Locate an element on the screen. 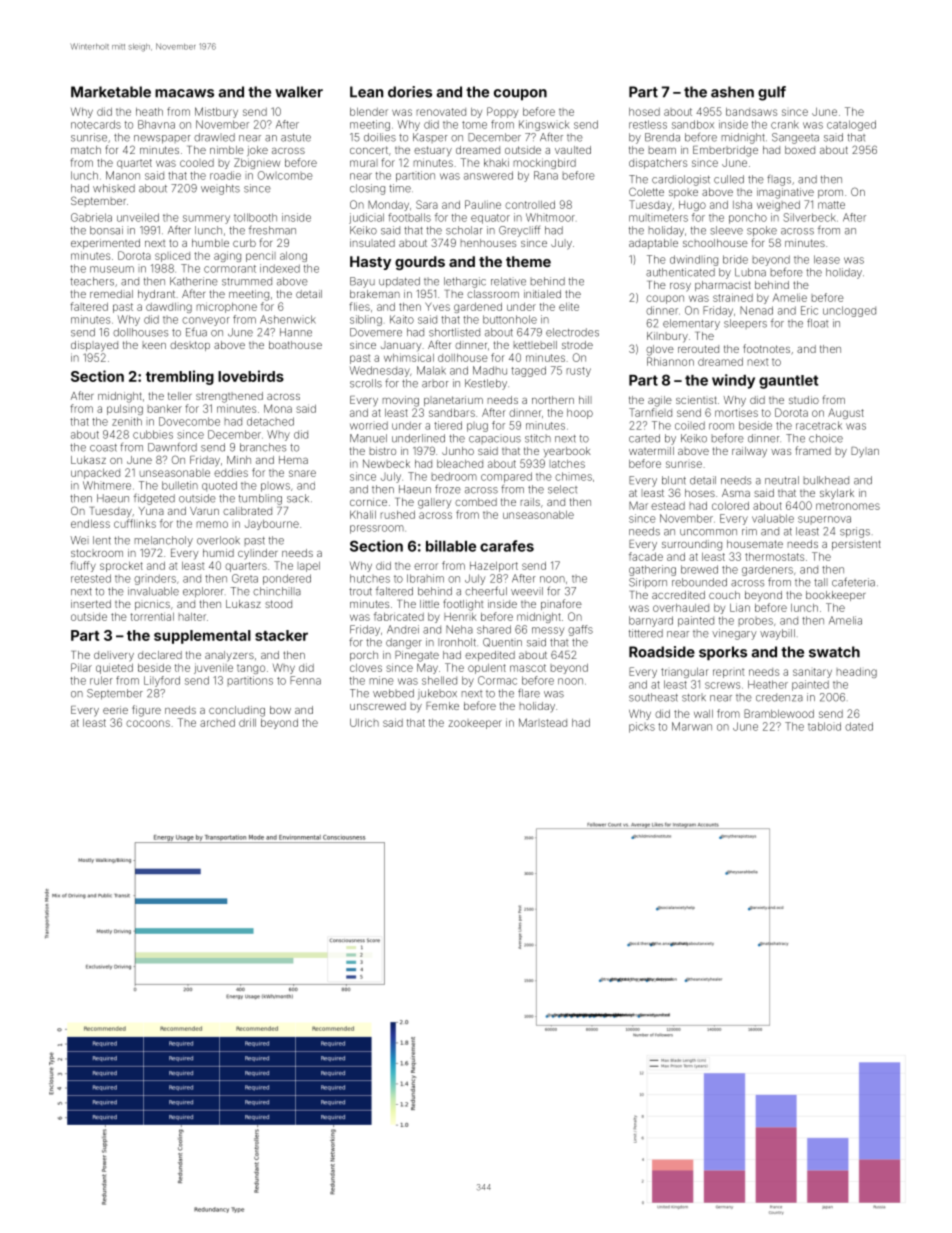 The image size is (952, 1233). Lubna is located at coordinates (750, 272).
